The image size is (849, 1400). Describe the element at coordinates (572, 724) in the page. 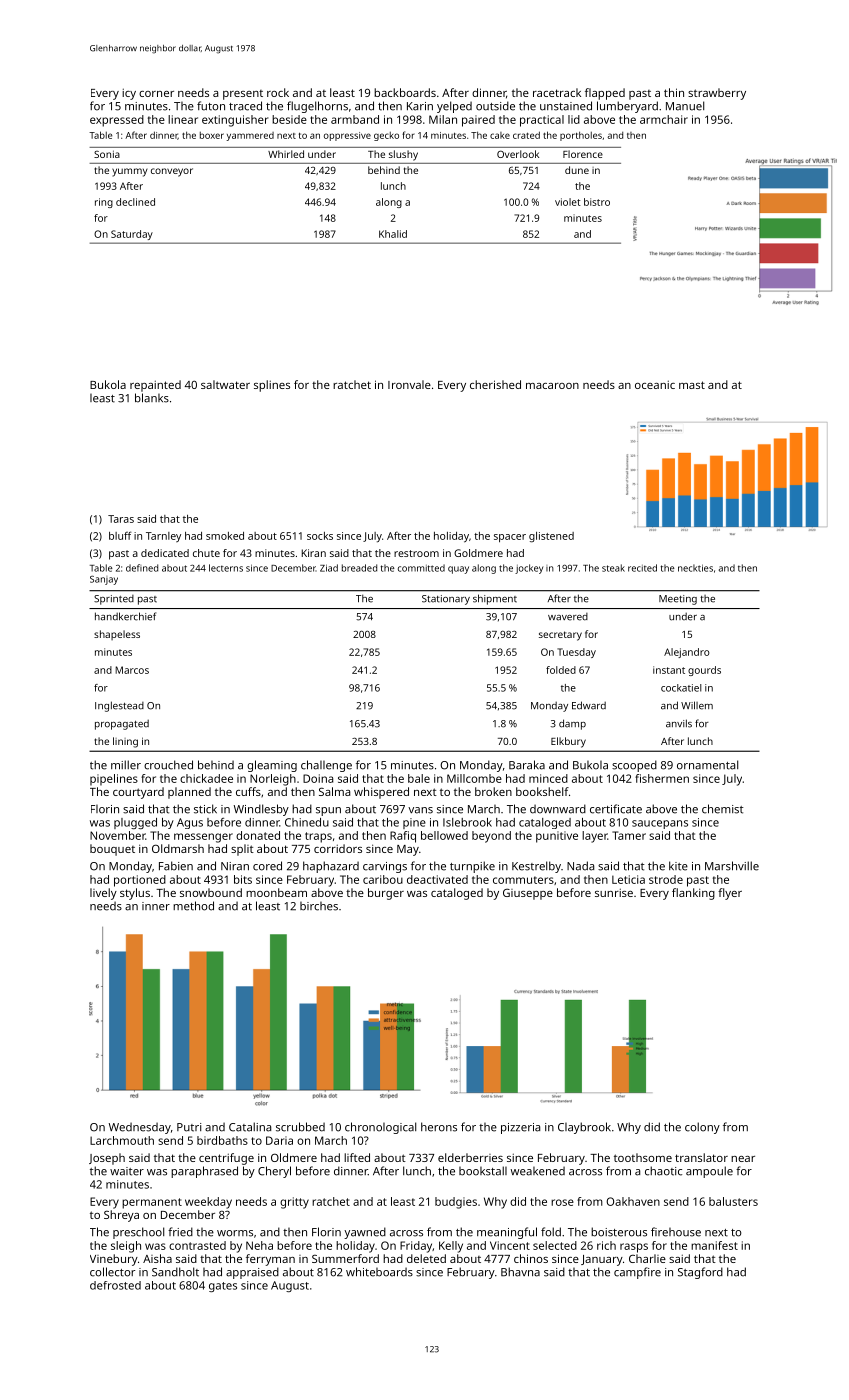

I see `damp` at that location.
